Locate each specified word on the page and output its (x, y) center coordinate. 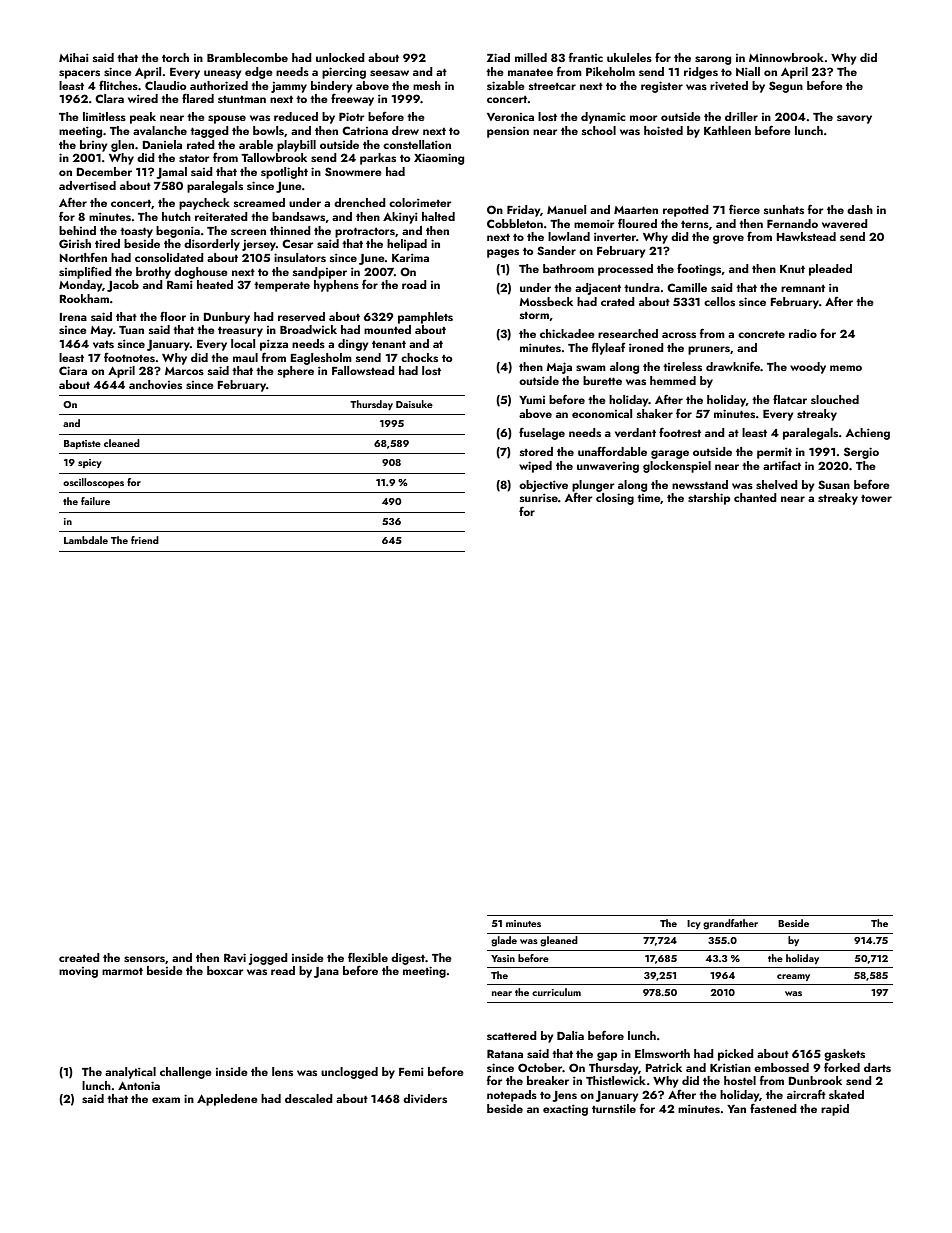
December (104, 171)
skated (846, 1094)
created (79, 957)
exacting (565, 1110)
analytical (130, 1073)
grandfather (730, 924)
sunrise (539, 497)
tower (876, 498)
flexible (368, 957)
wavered (845, 223)
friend (145, 540)
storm (534, 315)
